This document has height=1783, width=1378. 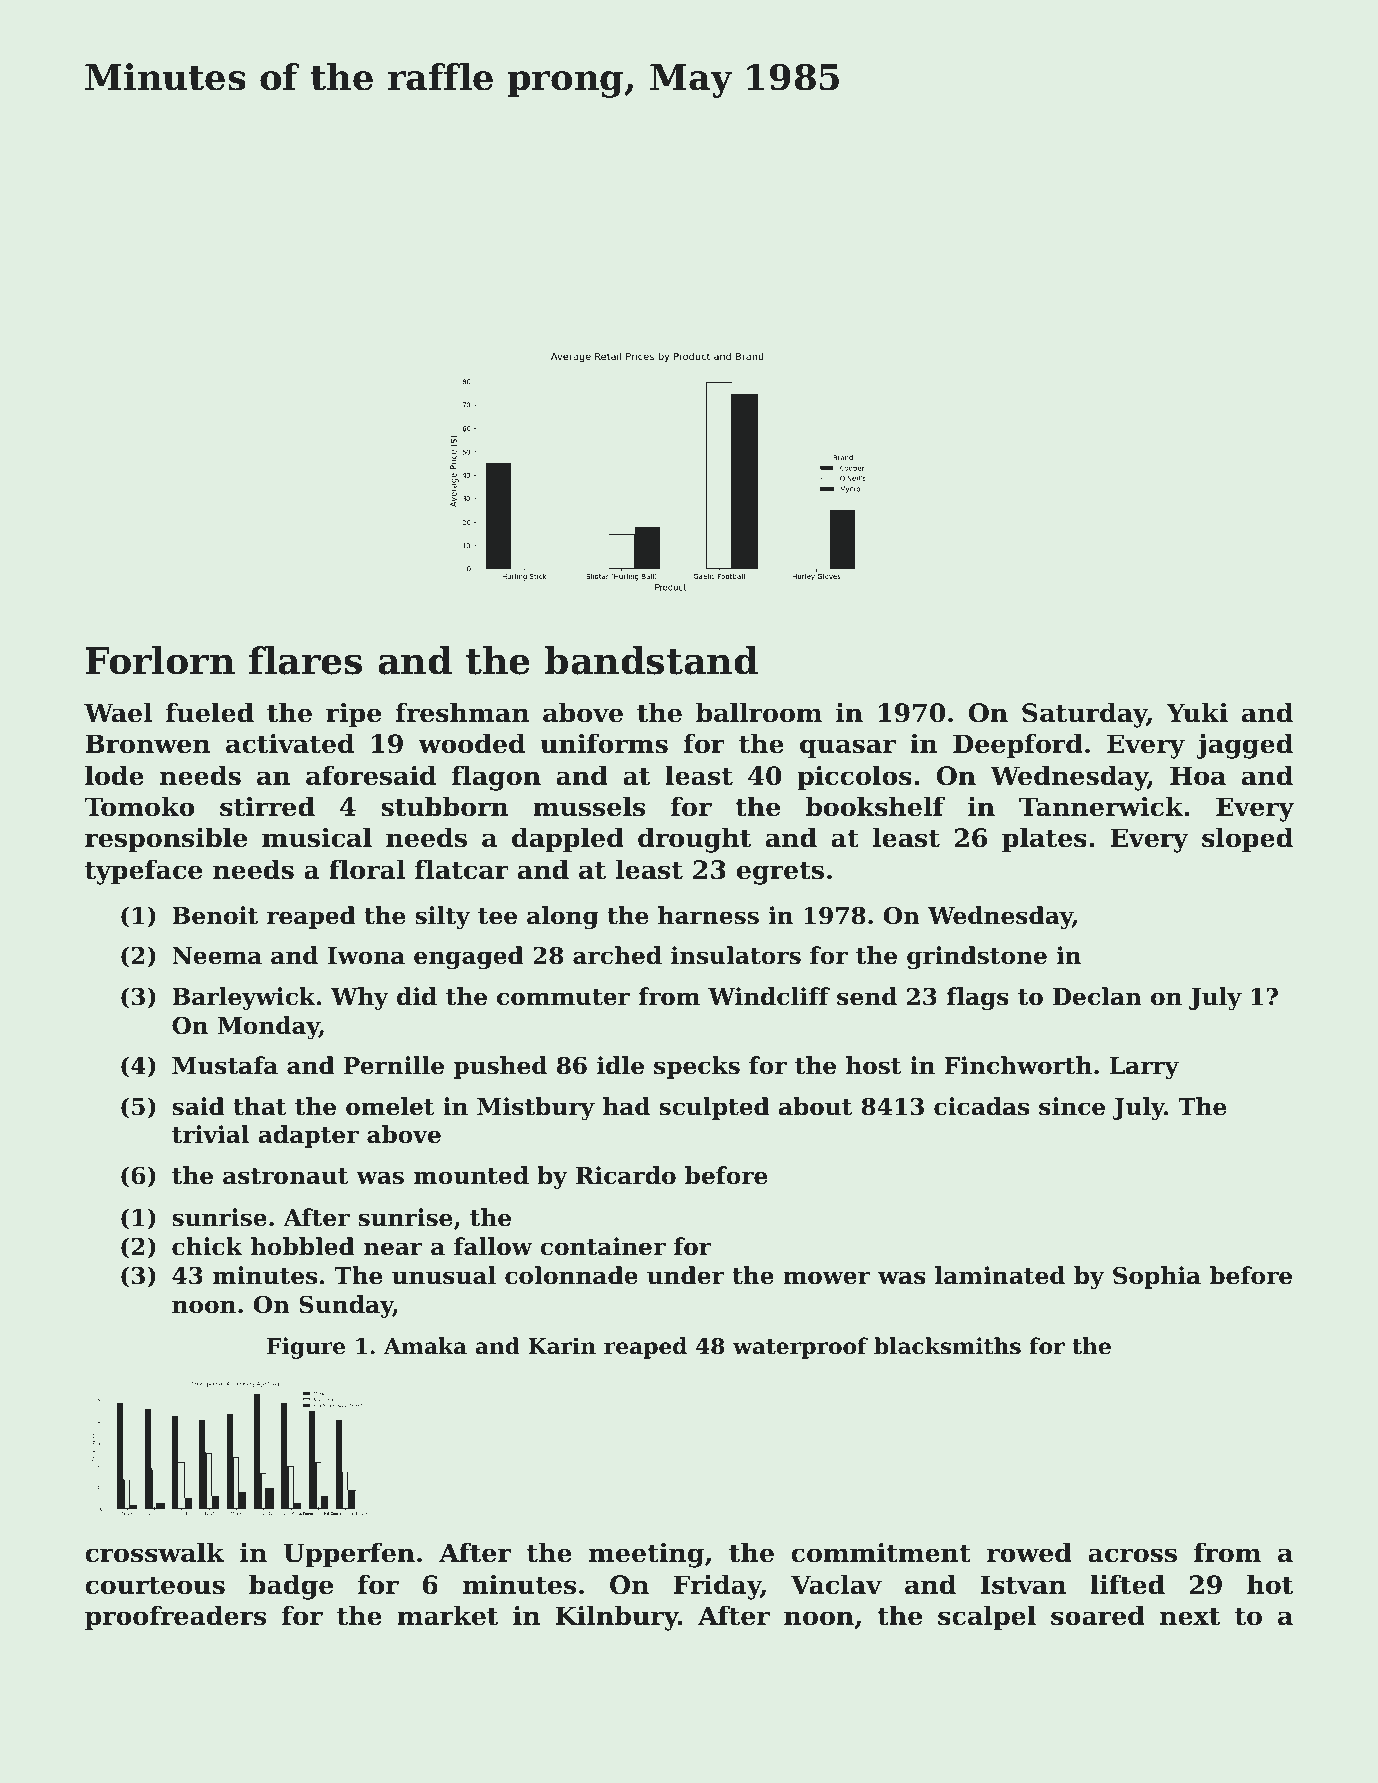 I want to click on Neema, so click(x=217, y=956).
